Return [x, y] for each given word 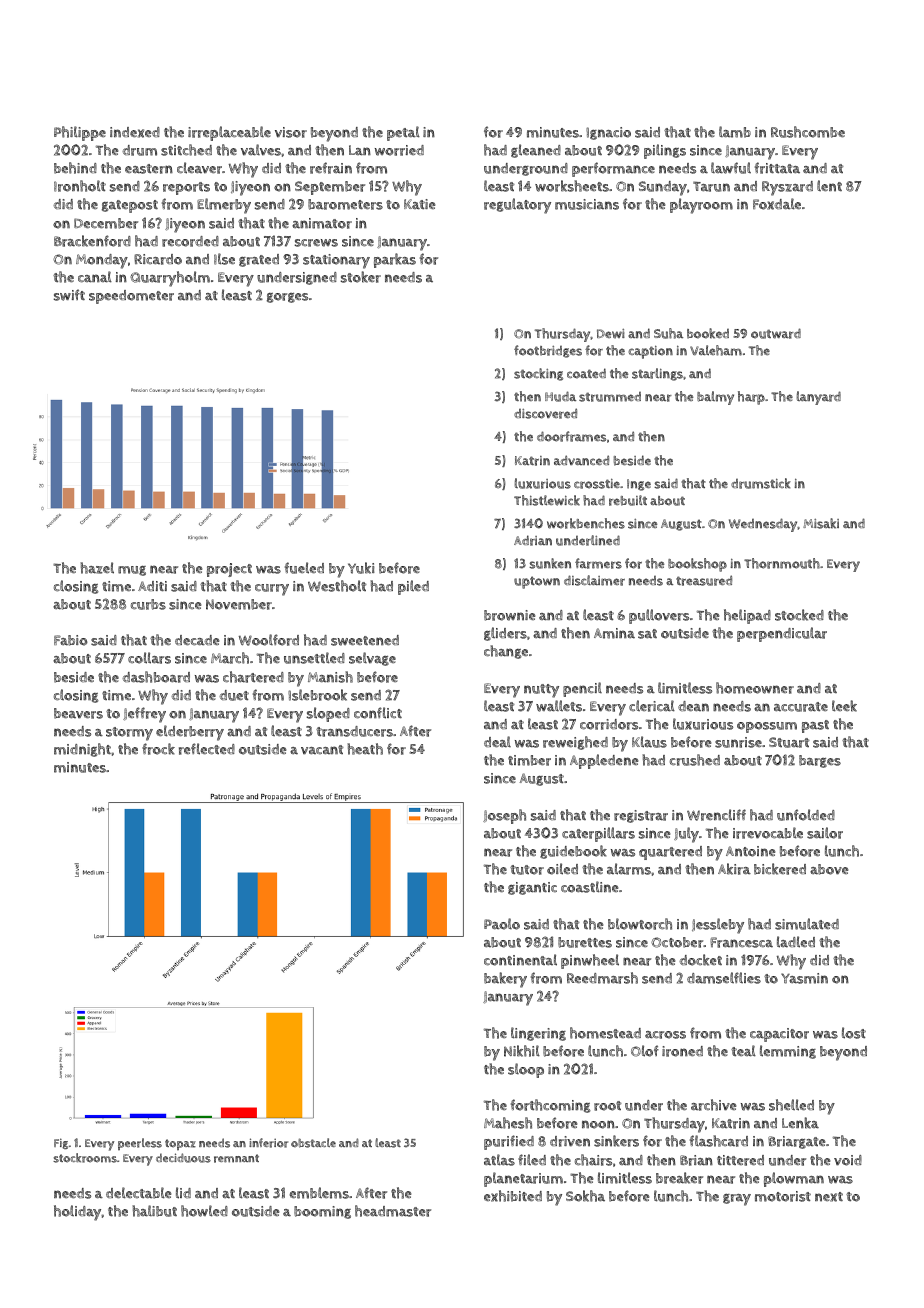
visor [291, 132]
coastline [589, 887]
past [815, 726]
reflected [207, 749]
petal [403, 133]
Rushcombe [808, 132]
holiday [78, 1213]
